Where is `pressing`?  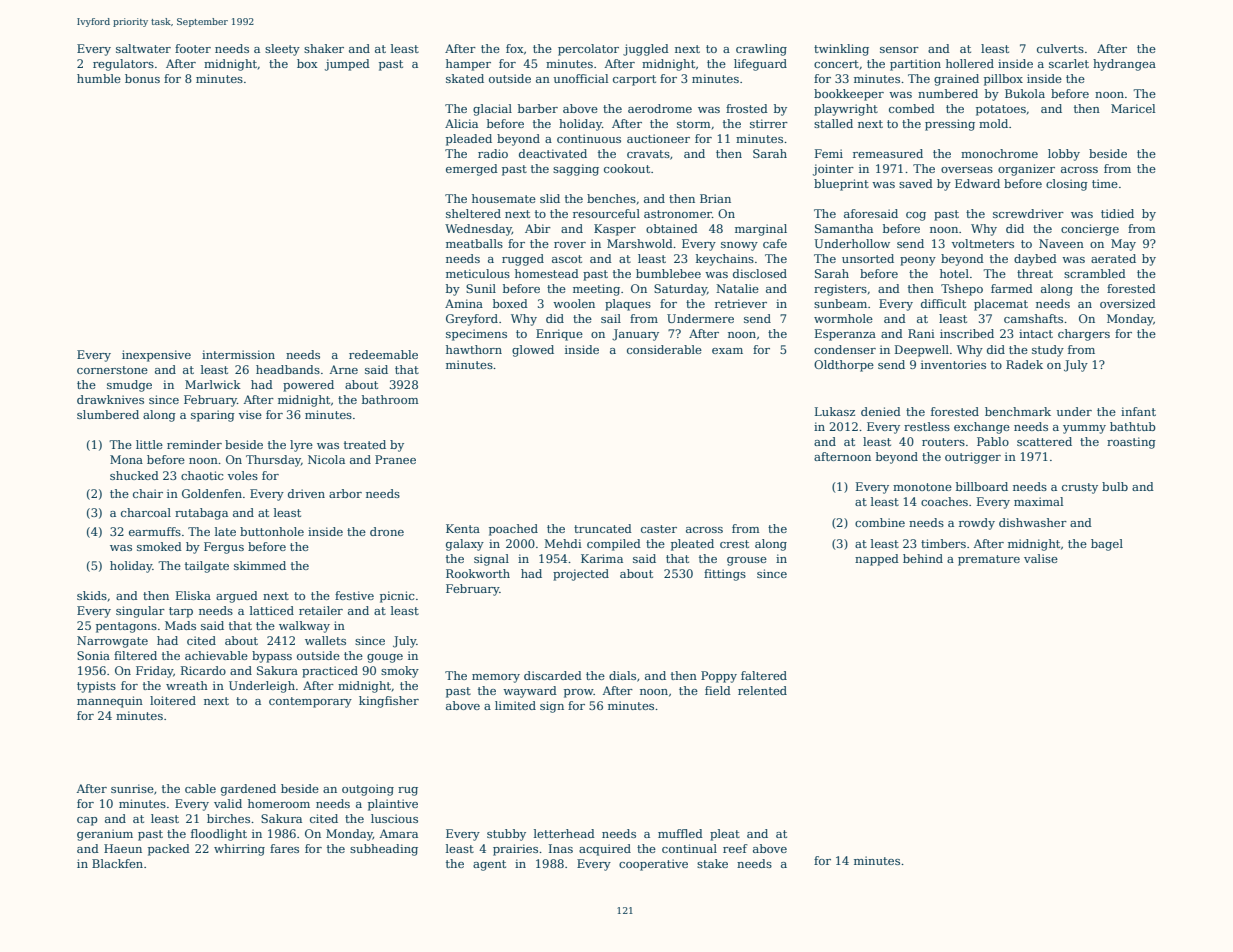
pressing is located at coordinates (950, 125).
